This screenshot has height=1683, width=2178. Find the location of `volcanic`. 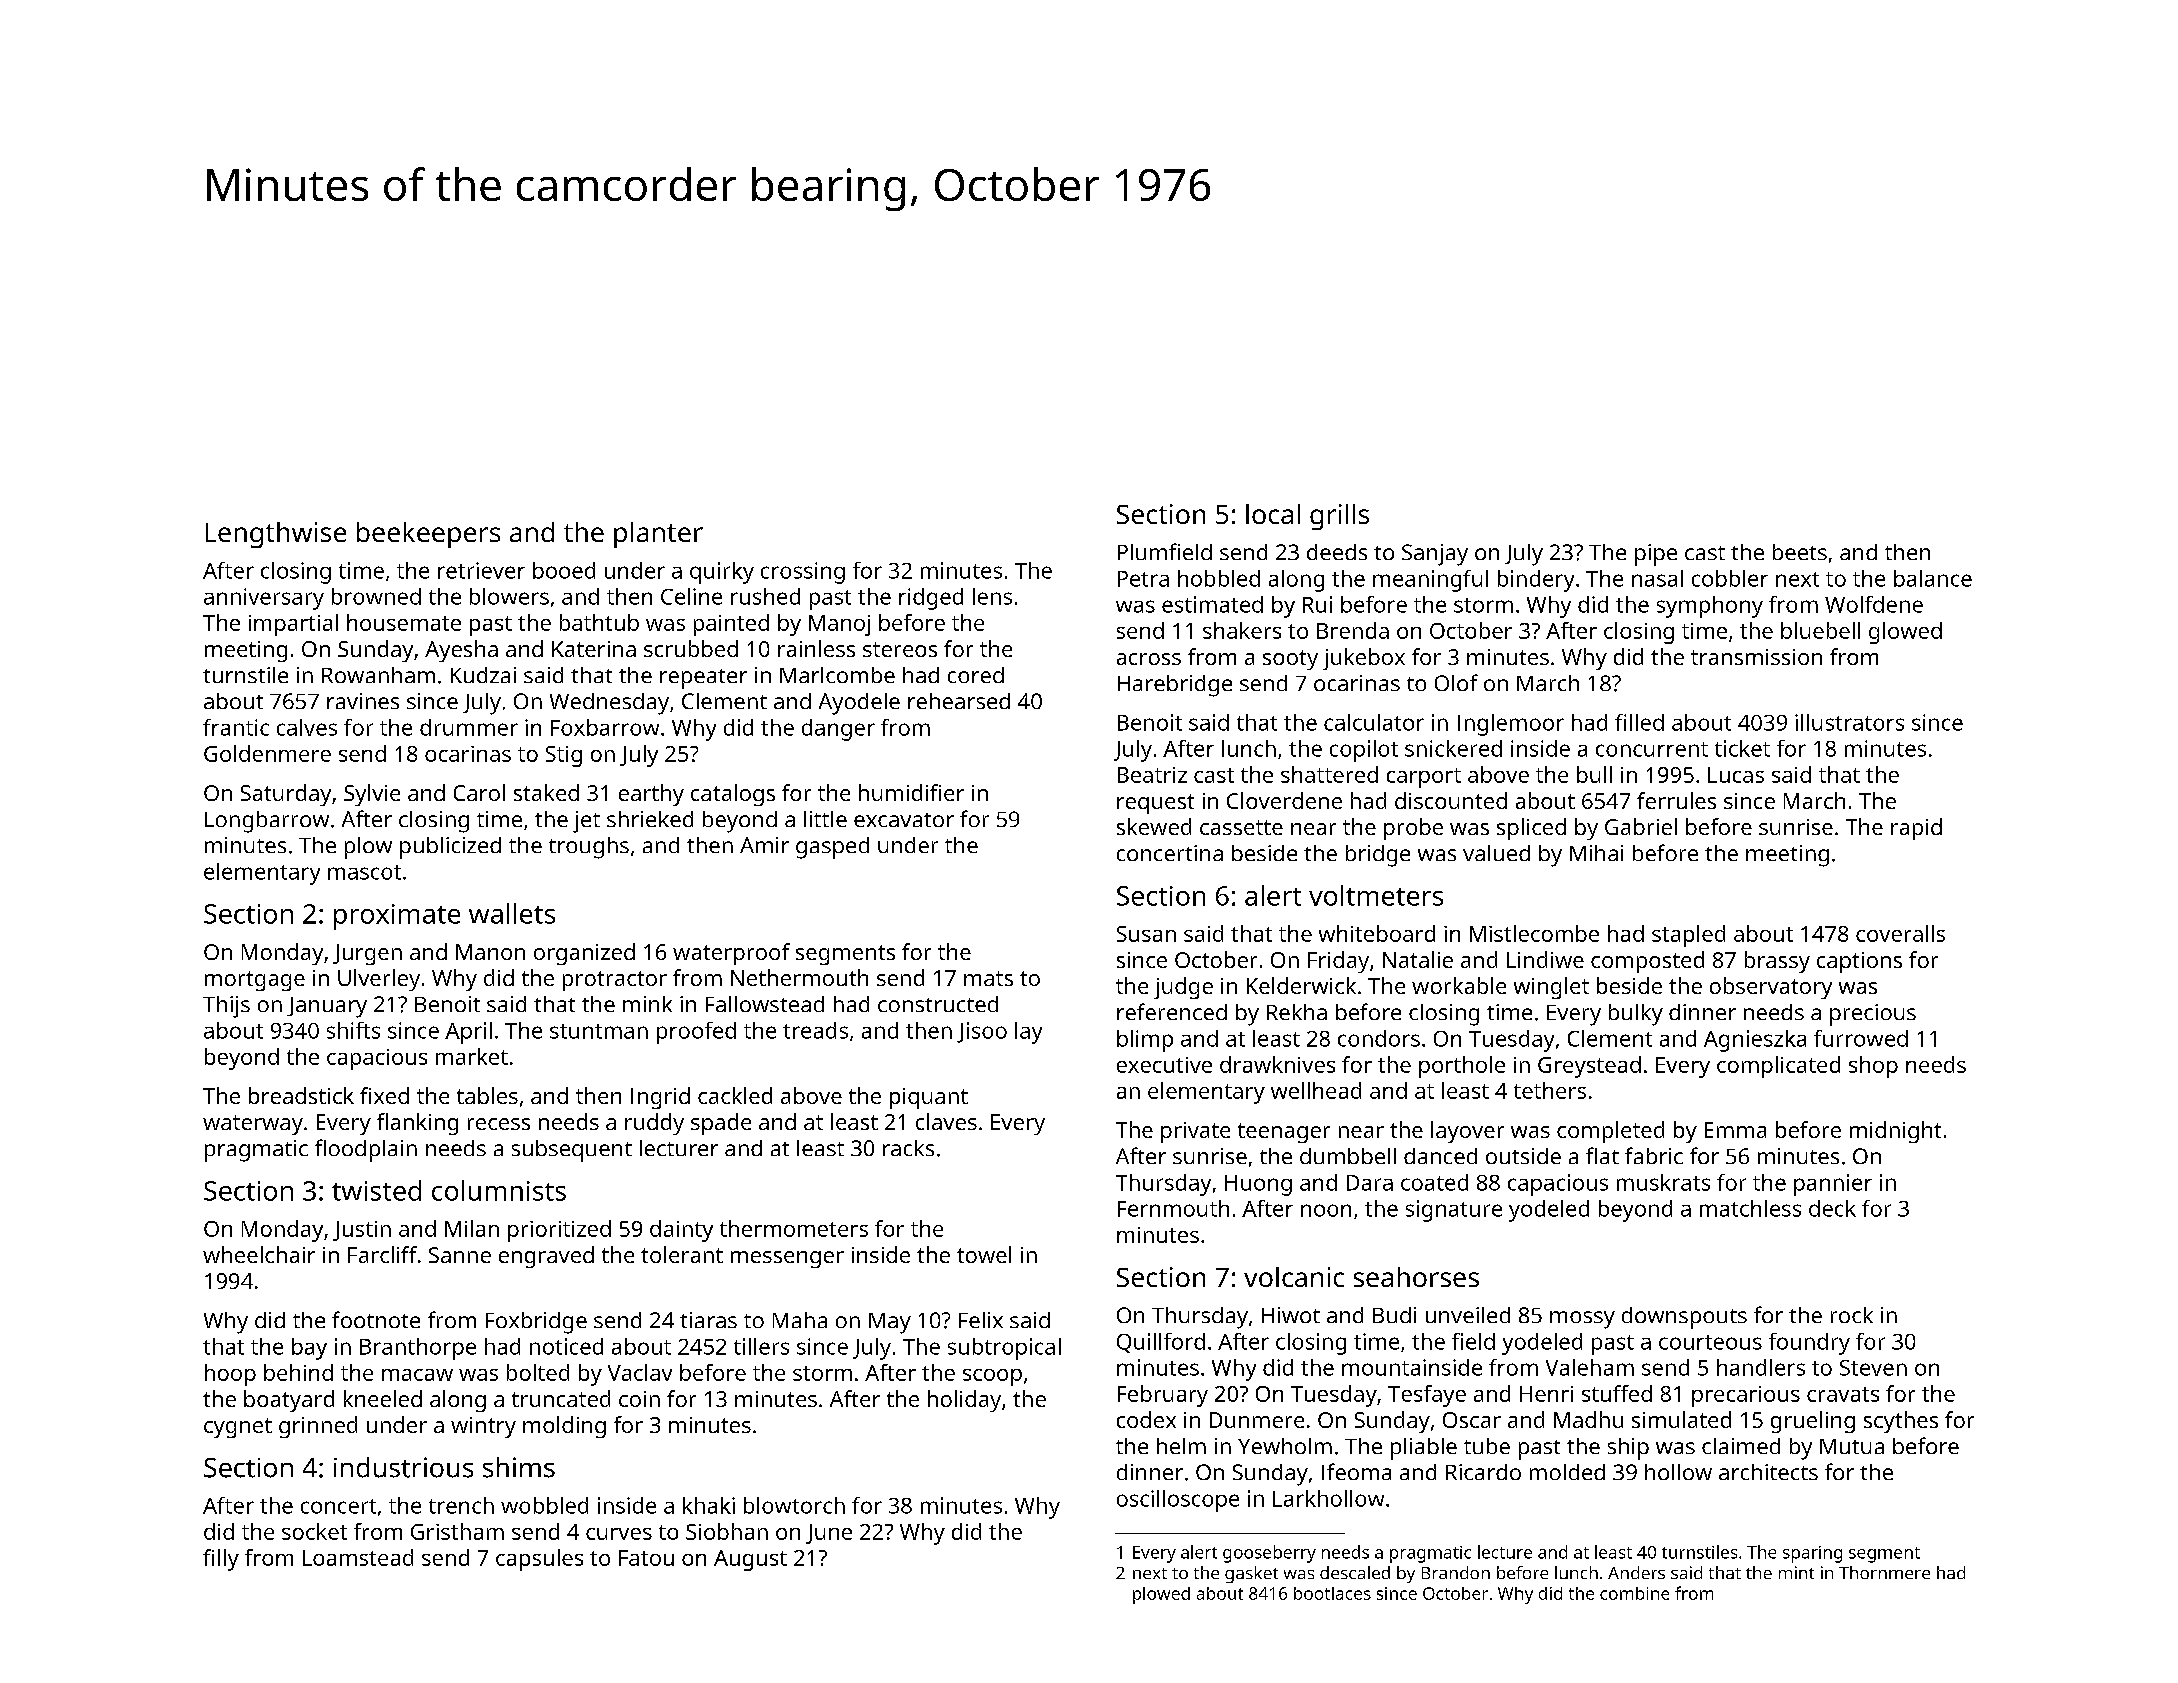

volcanic is located at coordinates (1294, 1277).
